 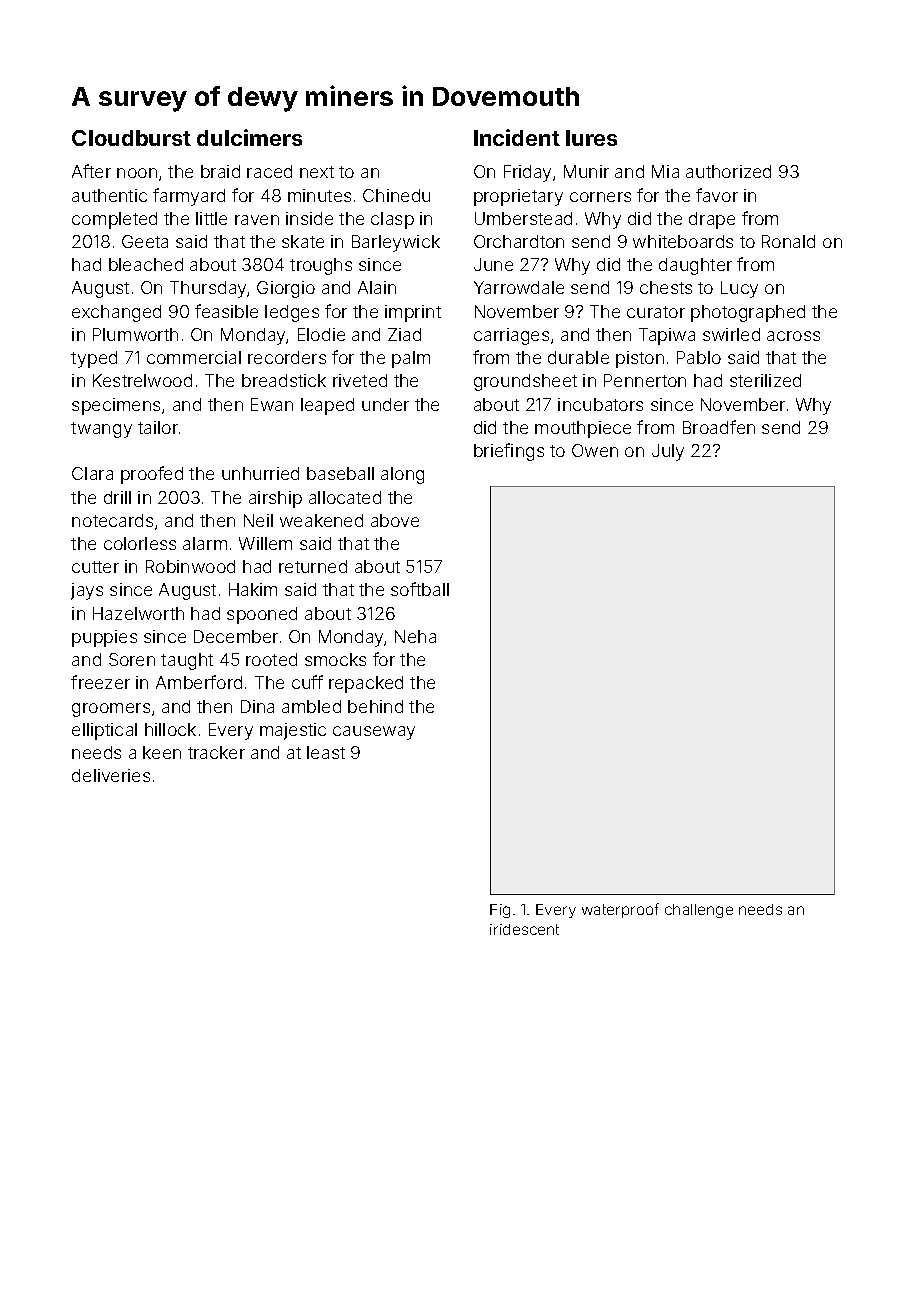 What do you see at coordinates (375, 706) in the image?
I see `behind` at bounding box center [375, 706].
